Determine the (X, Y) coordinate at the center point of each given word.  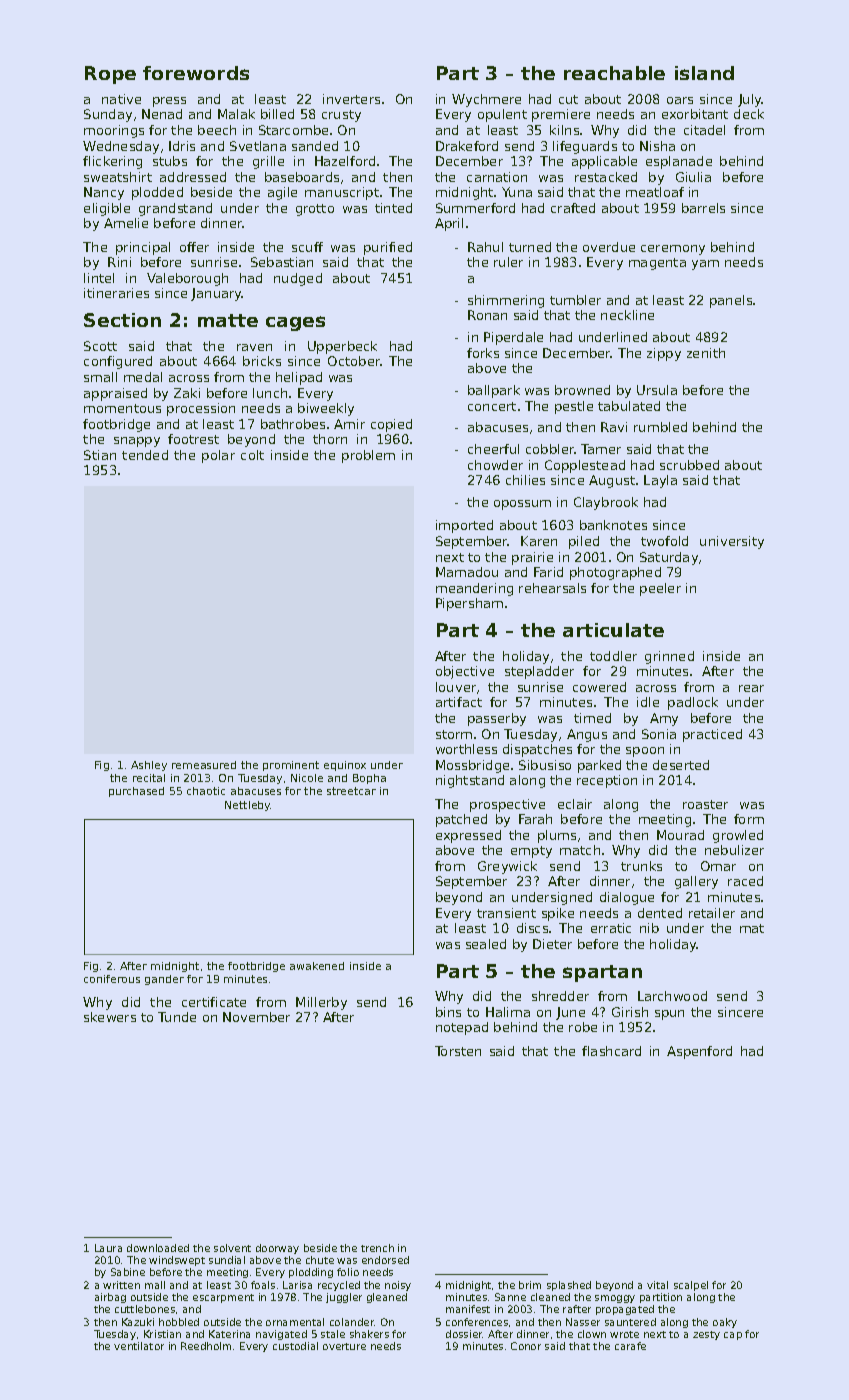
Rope (110, 75)
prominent (291, 766)
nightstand (470, 781)
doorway (277, 1249)
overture (344, 1346)
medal (143, 377)
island (704, 73)
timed (592, 718)
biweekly (326, 409)
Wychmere (486, 100)
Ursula (657, 390)
